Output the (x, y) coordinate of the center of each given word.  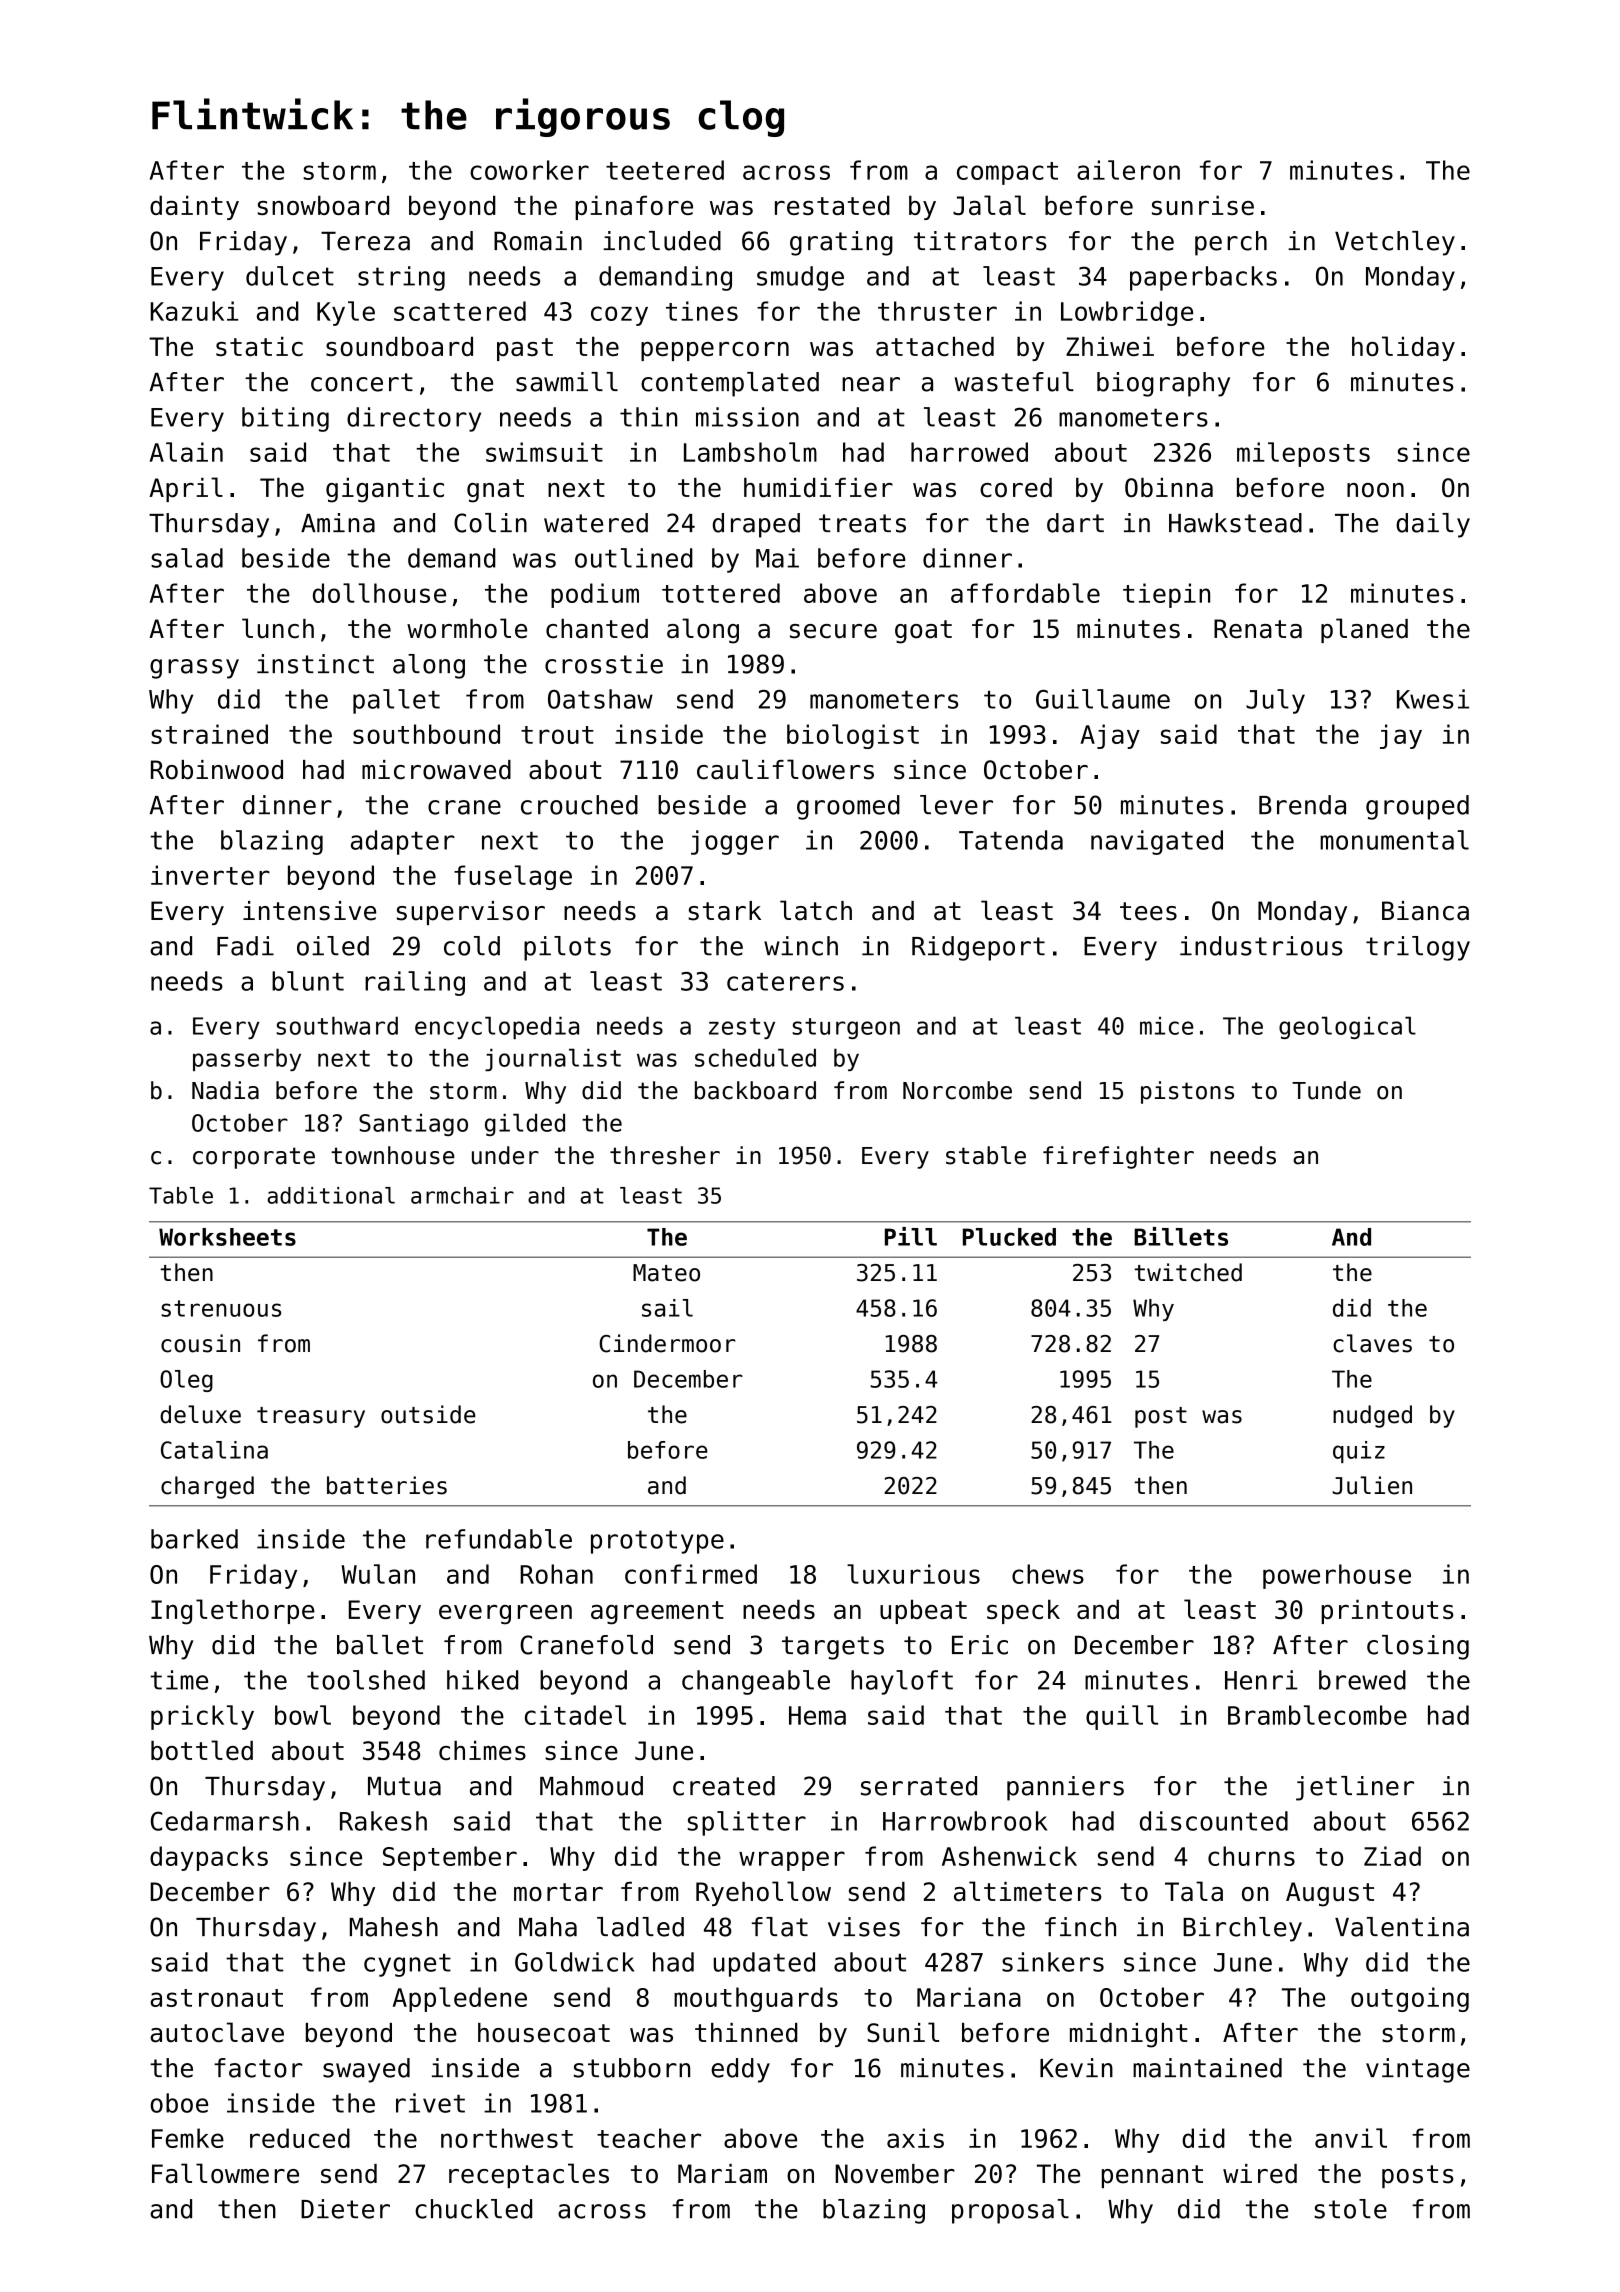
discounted (1214, 1821)
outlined (634, 558)
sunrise (1203, 205)
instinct (315, 664)
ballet (380, 1645)
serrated (919, 1786)
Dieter (345, 2209)
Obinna (1169, 488)
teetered (665, 170)
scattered (460, 311)
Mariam (722, 2174)
